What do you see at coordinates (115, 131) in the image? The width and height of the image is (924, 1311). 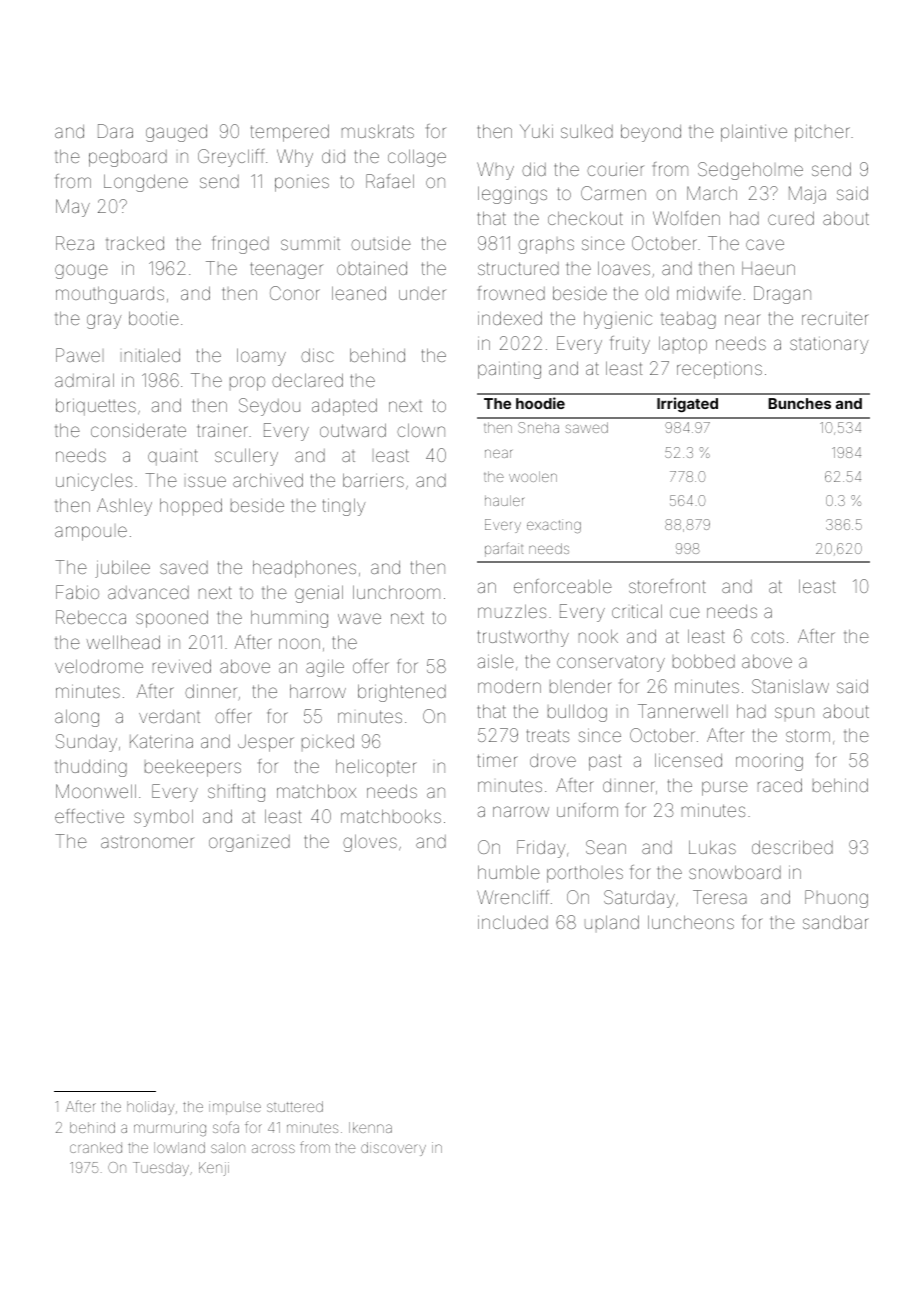 I see `Dara` at bounding box center [115, 131].
